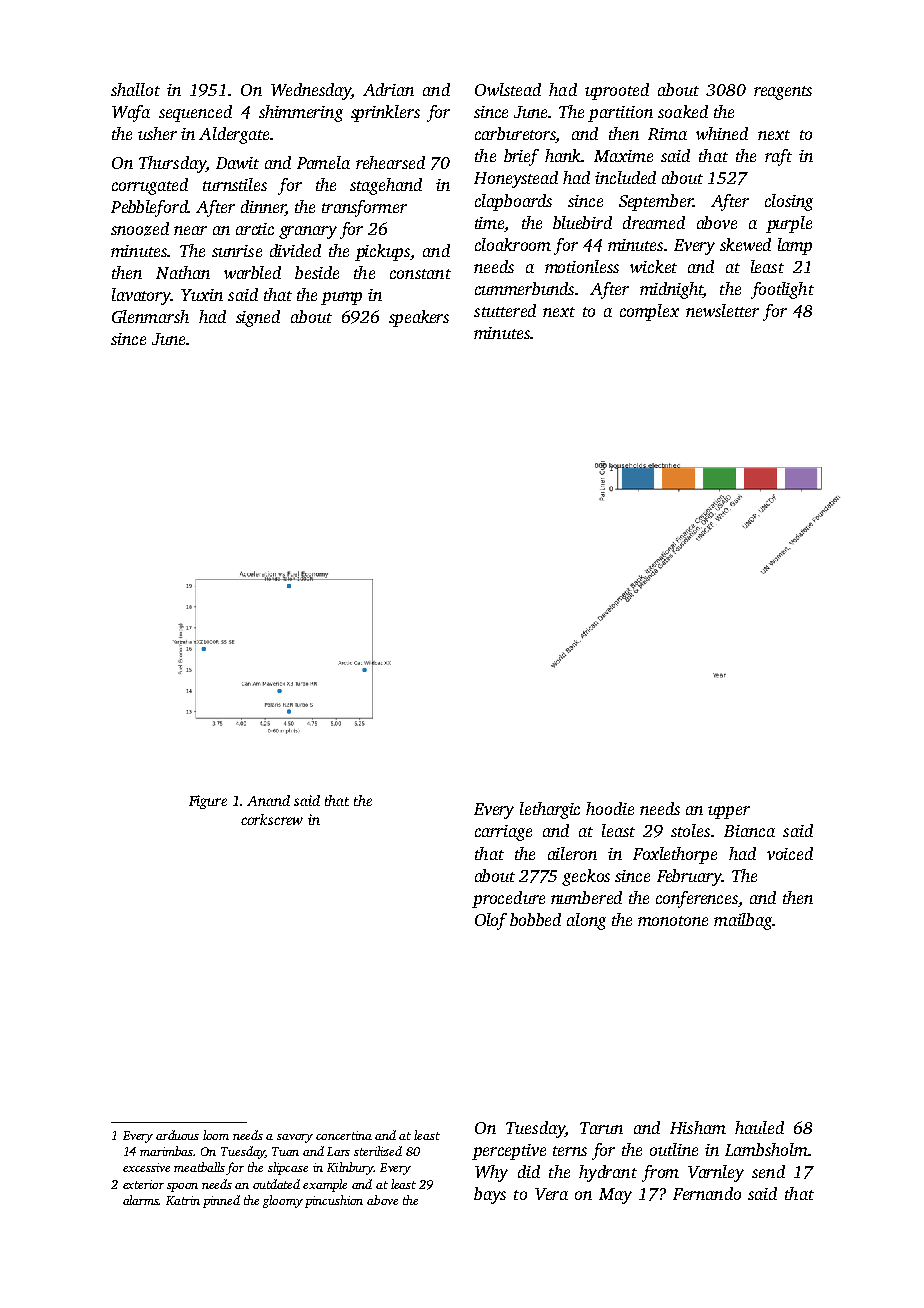  Describe the element at coordinates (419, 318) in the screenshot. I see `speakers` at that location.
